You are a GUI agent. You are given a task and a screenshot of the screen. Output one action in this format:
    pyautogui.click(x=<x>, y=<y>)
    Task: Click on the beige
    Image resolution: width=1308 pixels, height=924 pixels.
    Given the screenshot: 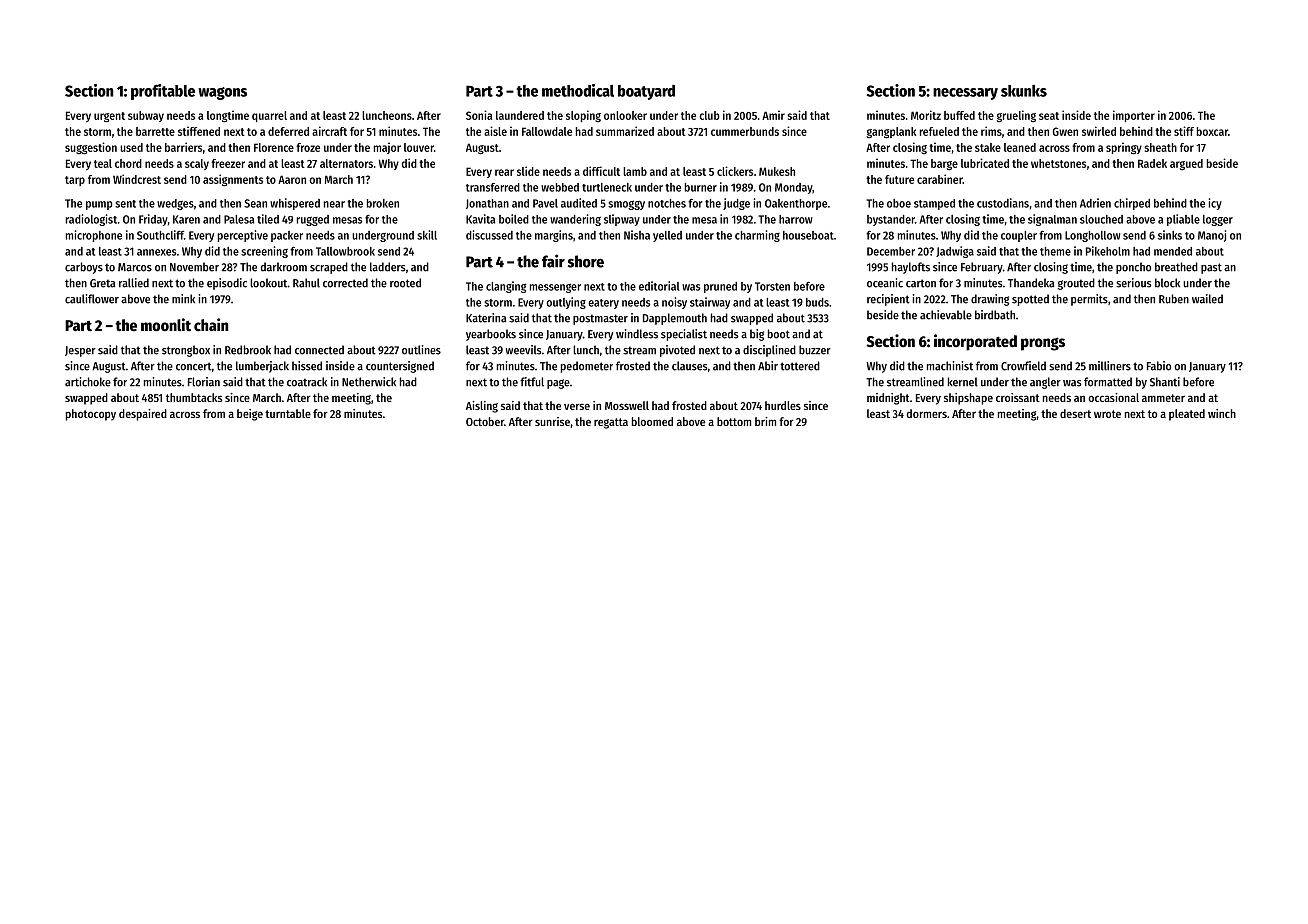 What is the action you would take?
    pyautogui.click(x=250, y=415)
